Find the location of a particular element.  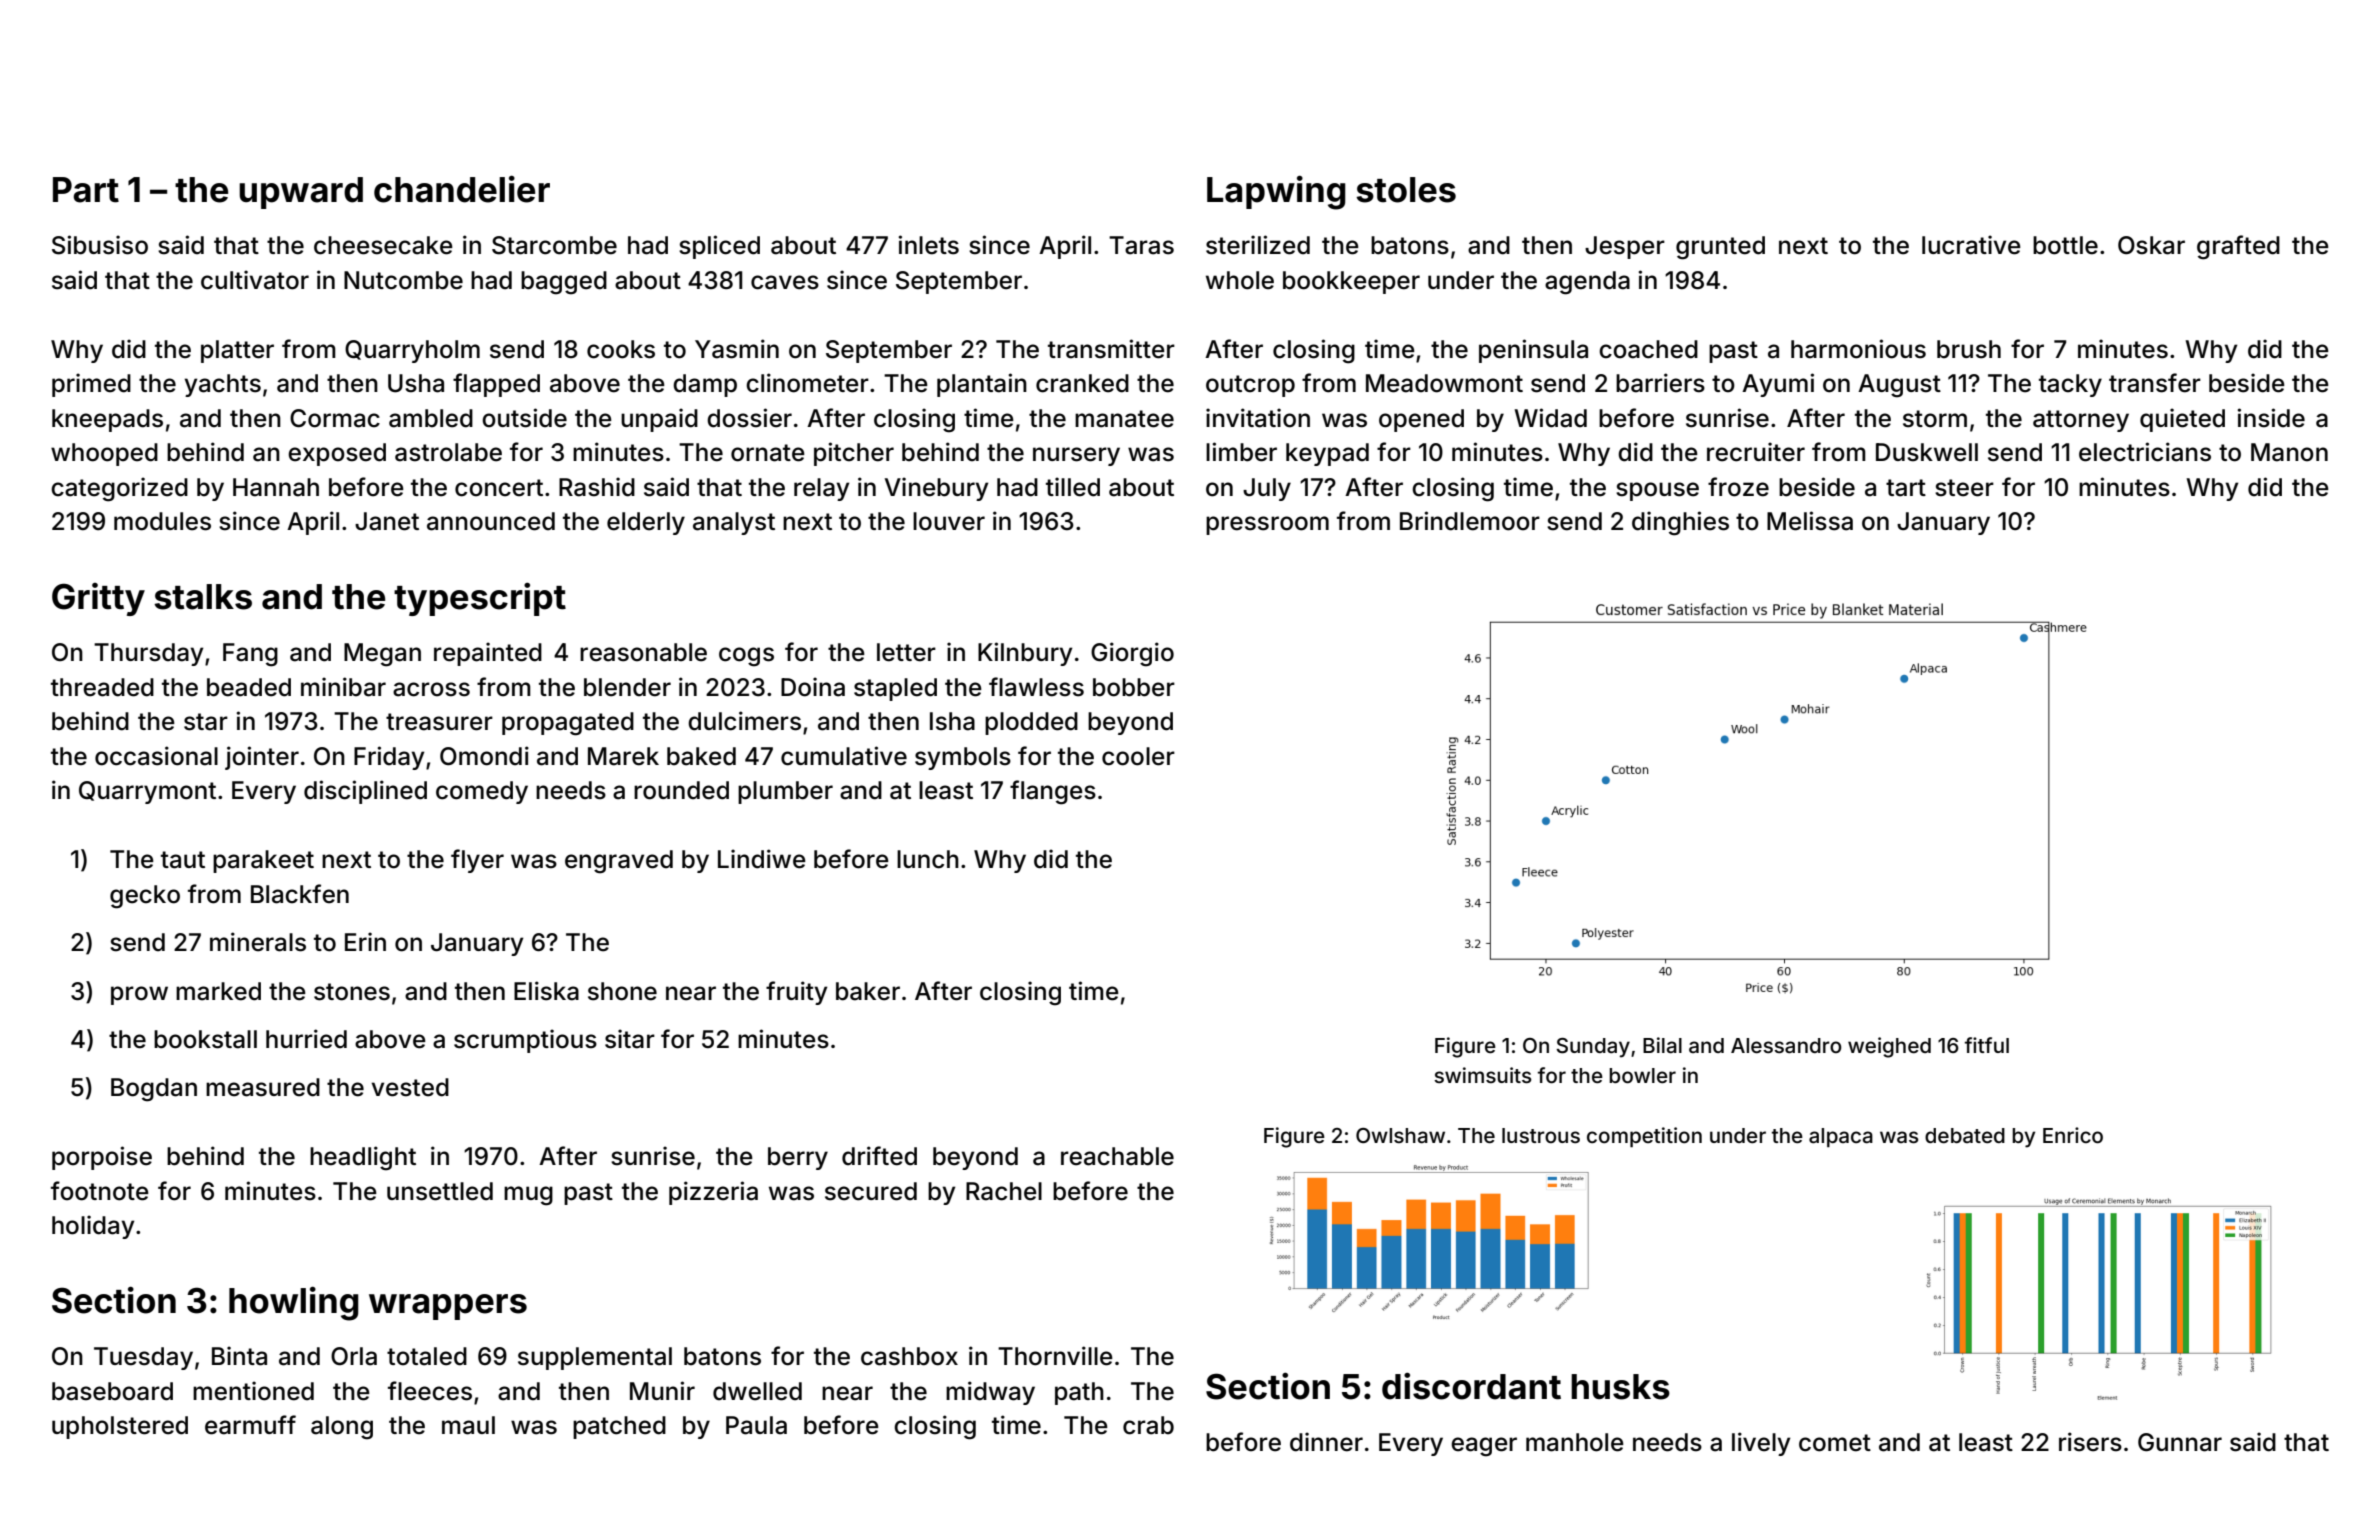

wrappers is located at coordinates (448, 1307).
